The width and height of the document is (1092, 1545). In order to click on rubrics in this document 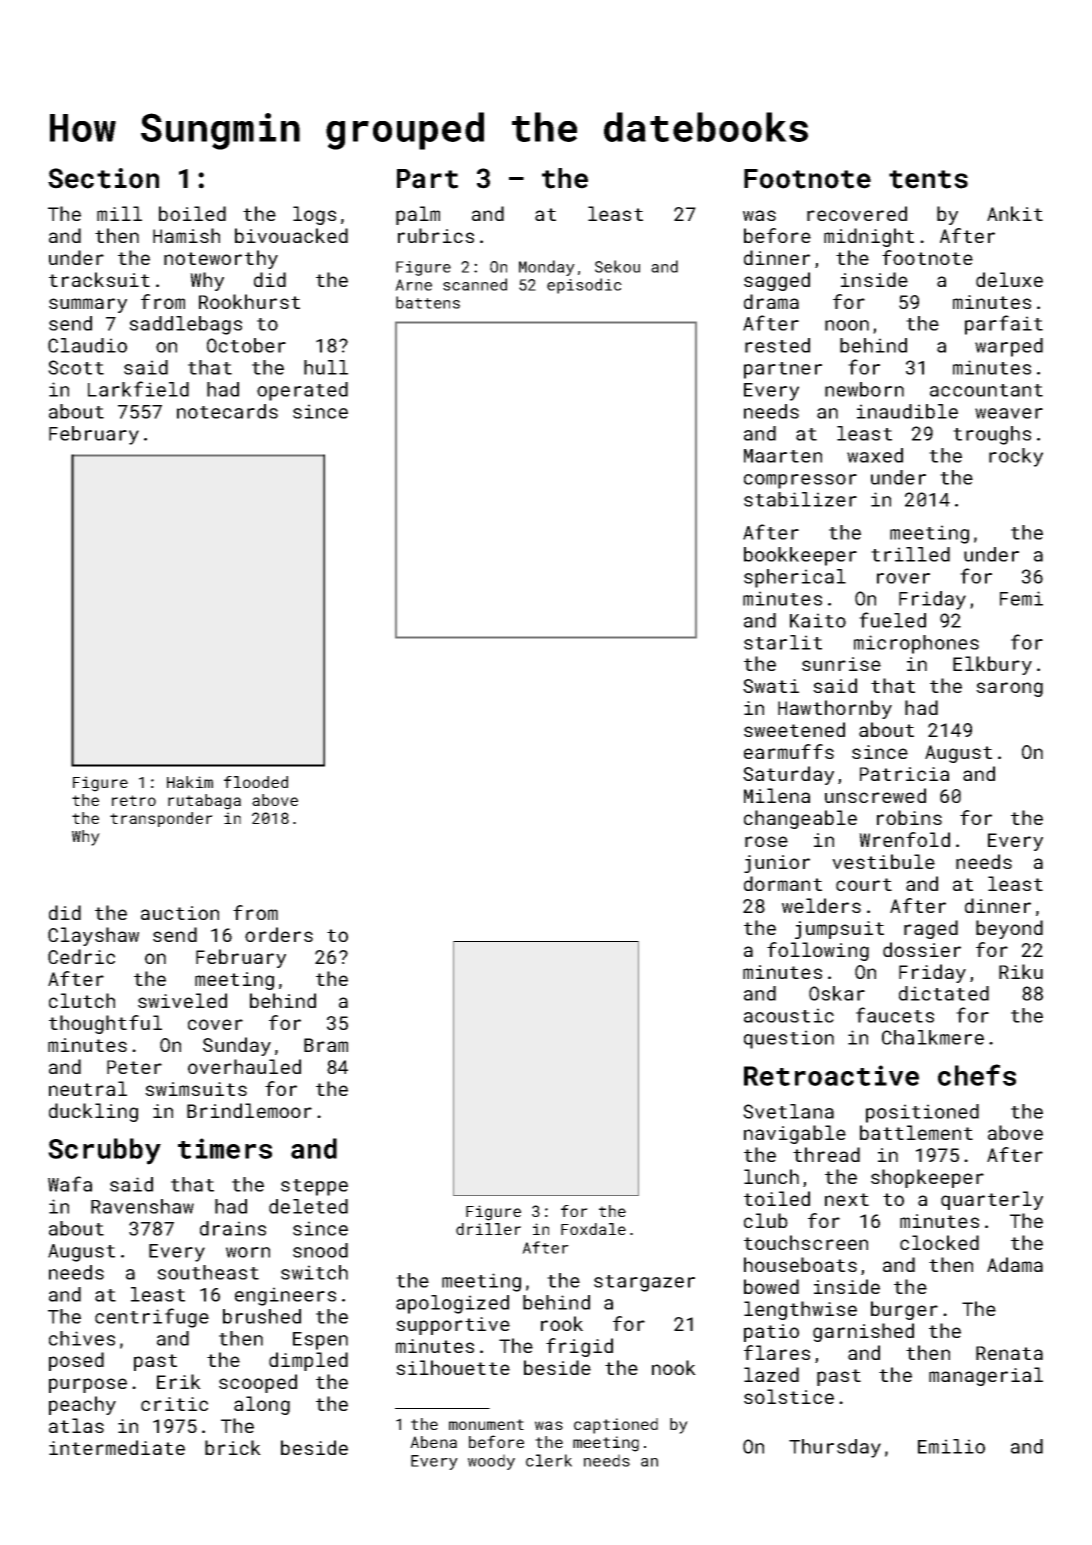, I will do `click(436, 235)`.
